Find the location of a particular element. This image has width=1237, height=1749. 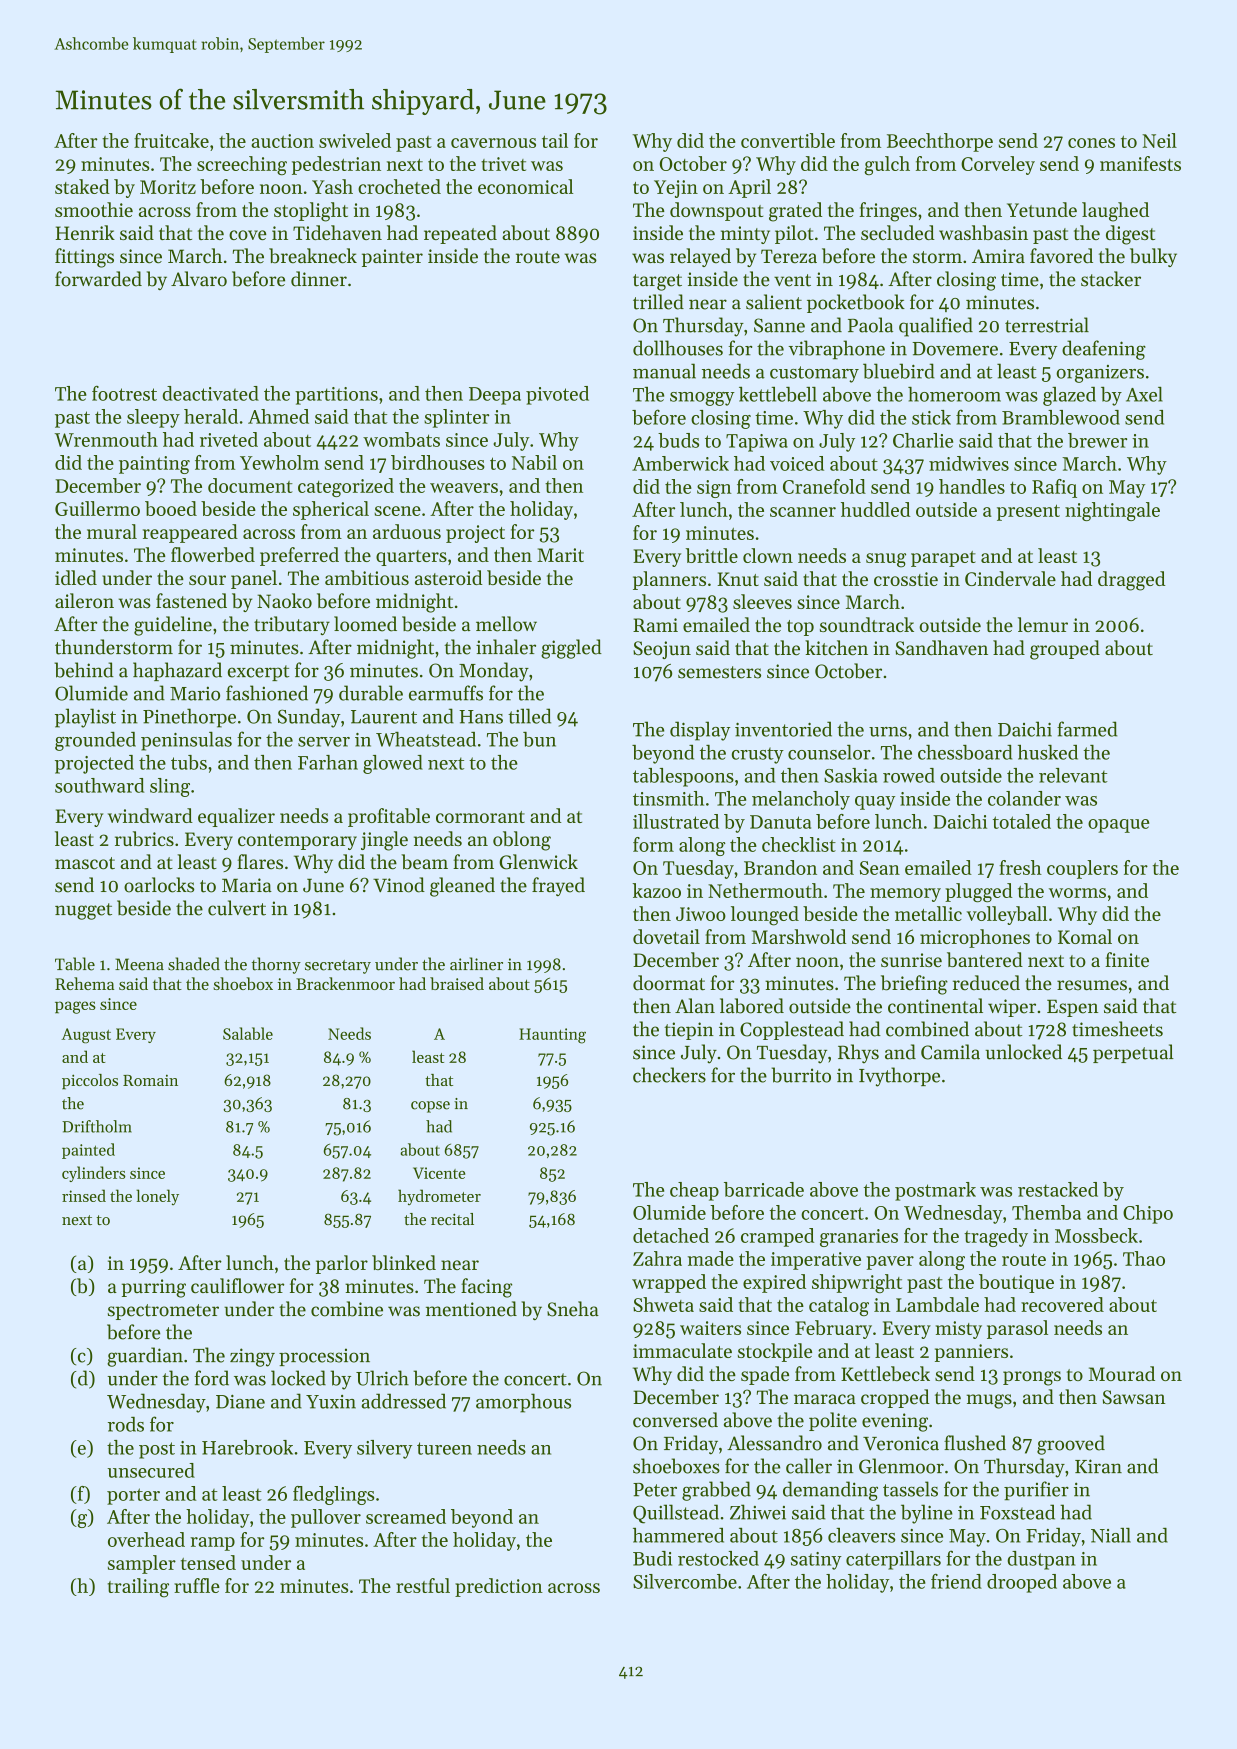

favored is located at coordinates (1061, 256).
